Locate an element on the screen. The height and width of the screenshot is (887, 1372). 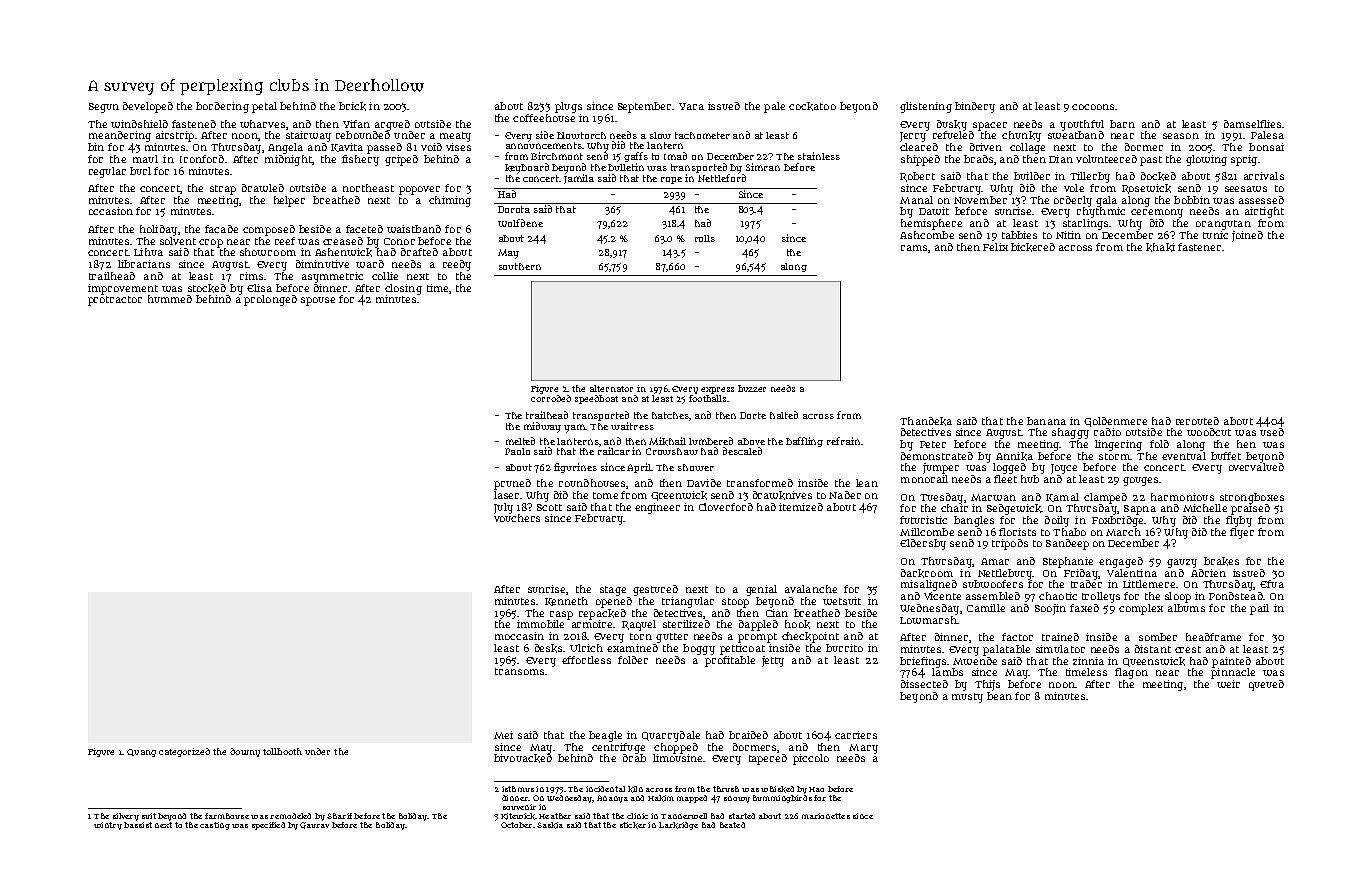
cocoons is located at coordinates (1093, 107).
